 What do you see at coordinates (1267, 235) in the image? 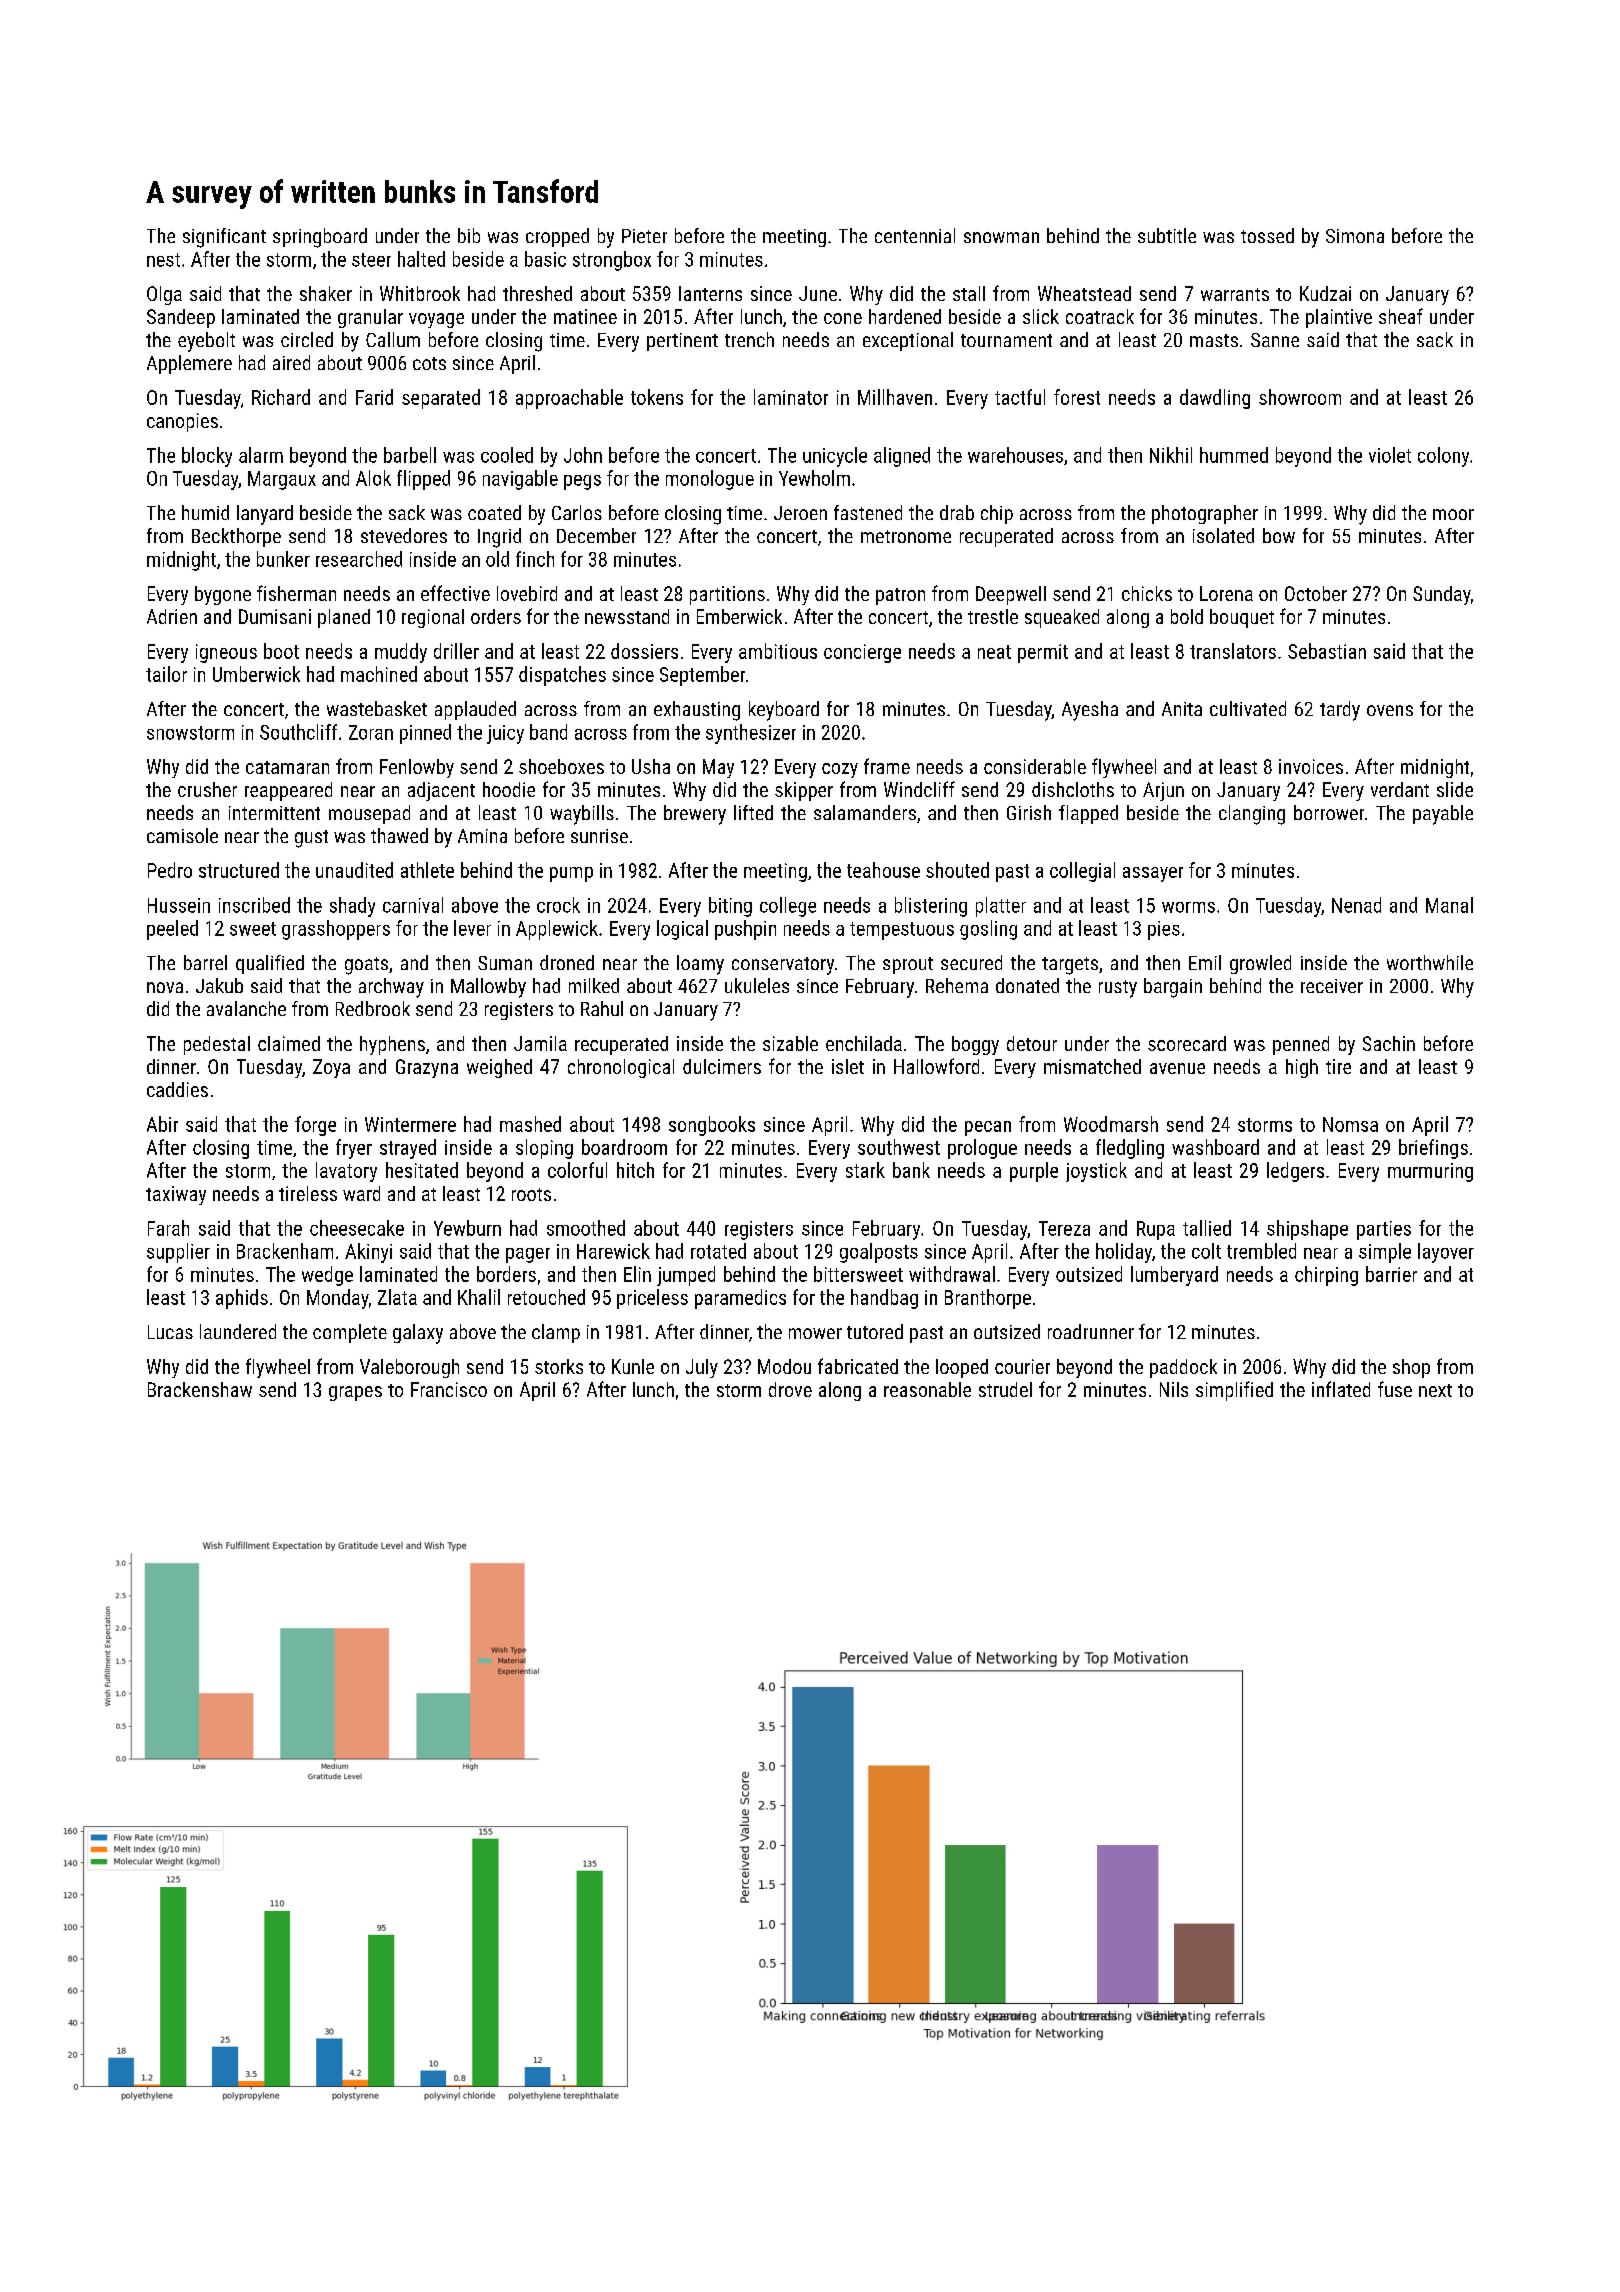
I see `tossed` at bounding box center [1267, 235].
